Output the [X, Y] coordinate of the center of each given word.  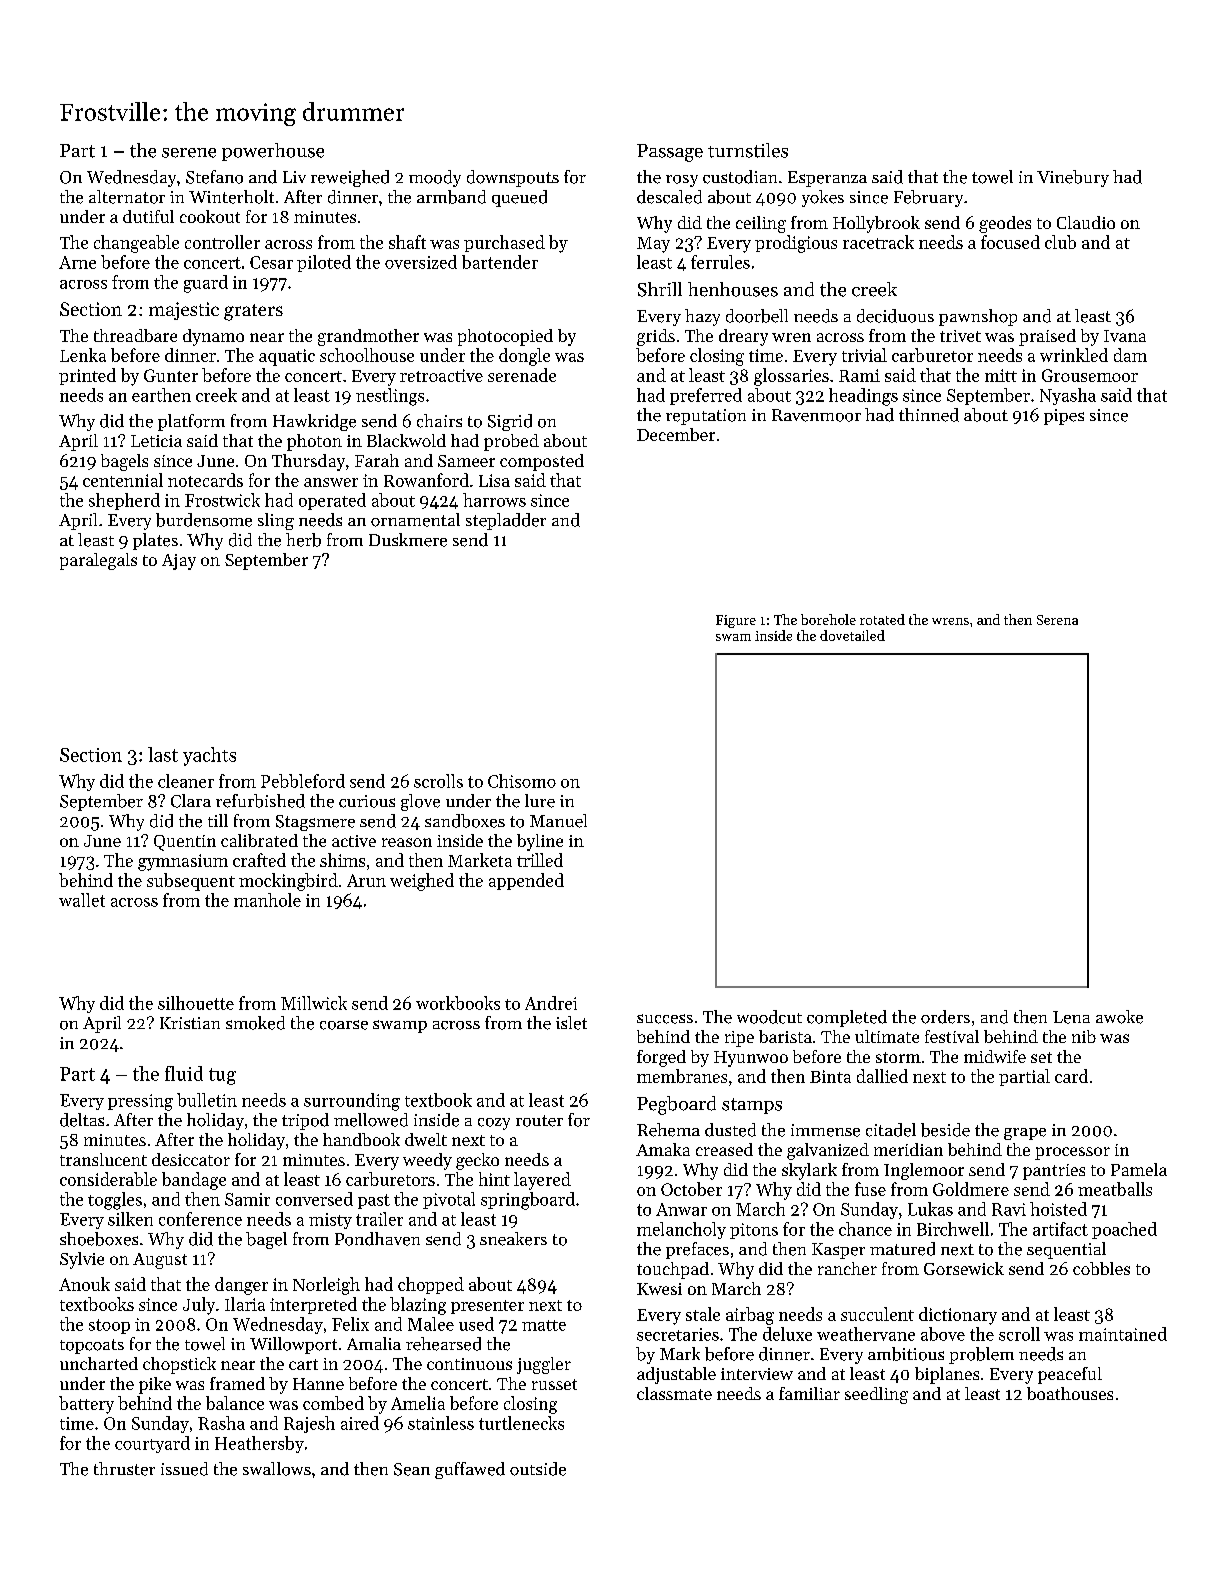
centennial [123, 480]
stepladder [506, 521]
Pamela [1139, 1169]
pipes [1064, 417]
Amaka [663, 1149]
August [160, 1261]
